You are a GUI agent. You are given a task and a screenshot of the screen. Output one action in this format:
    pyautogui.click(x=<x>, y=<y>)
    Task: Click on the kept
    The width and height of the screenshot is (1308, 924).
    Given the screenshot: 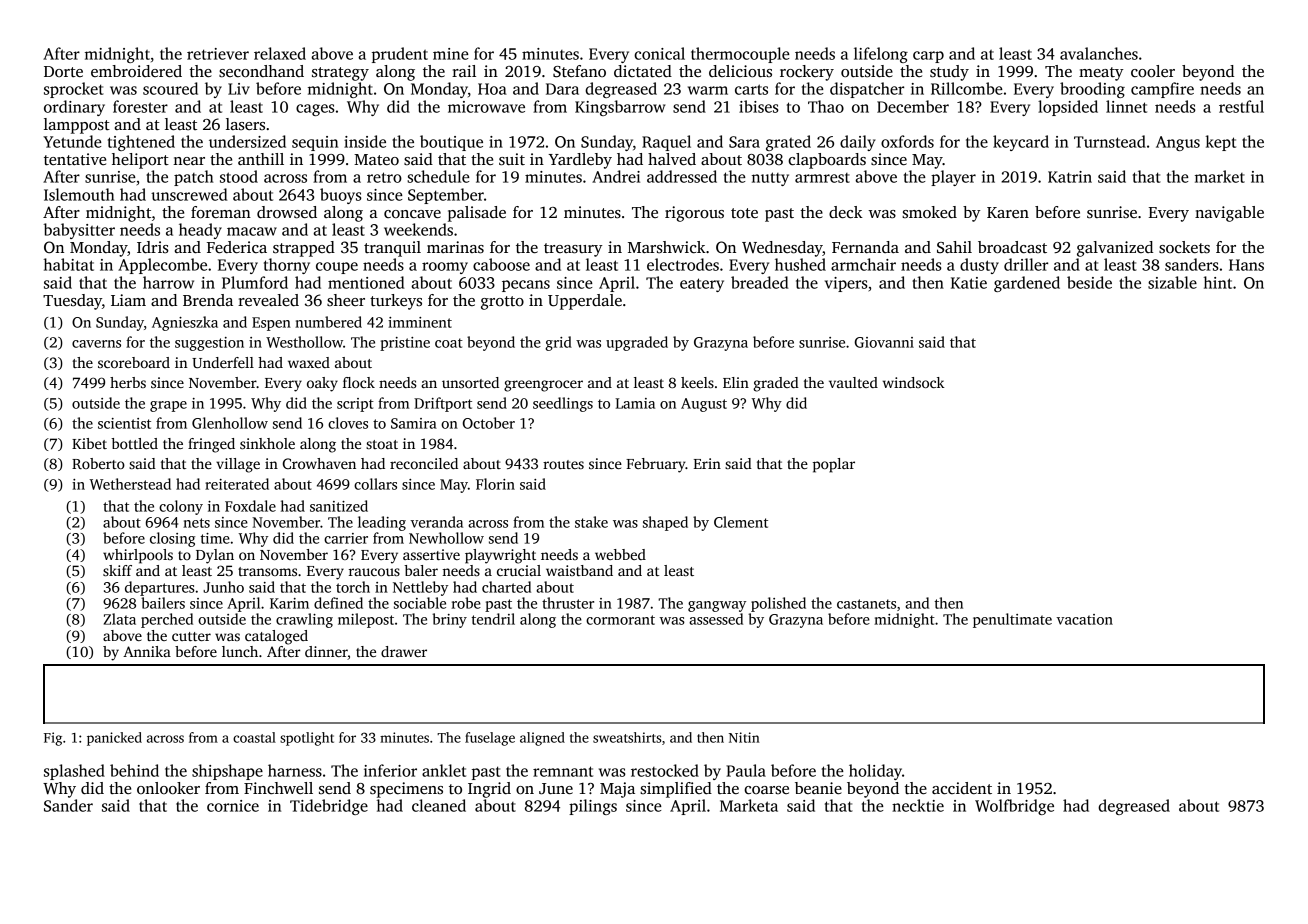 What is the action you would take?
    pyautogui.click(x=1221, y=143)
